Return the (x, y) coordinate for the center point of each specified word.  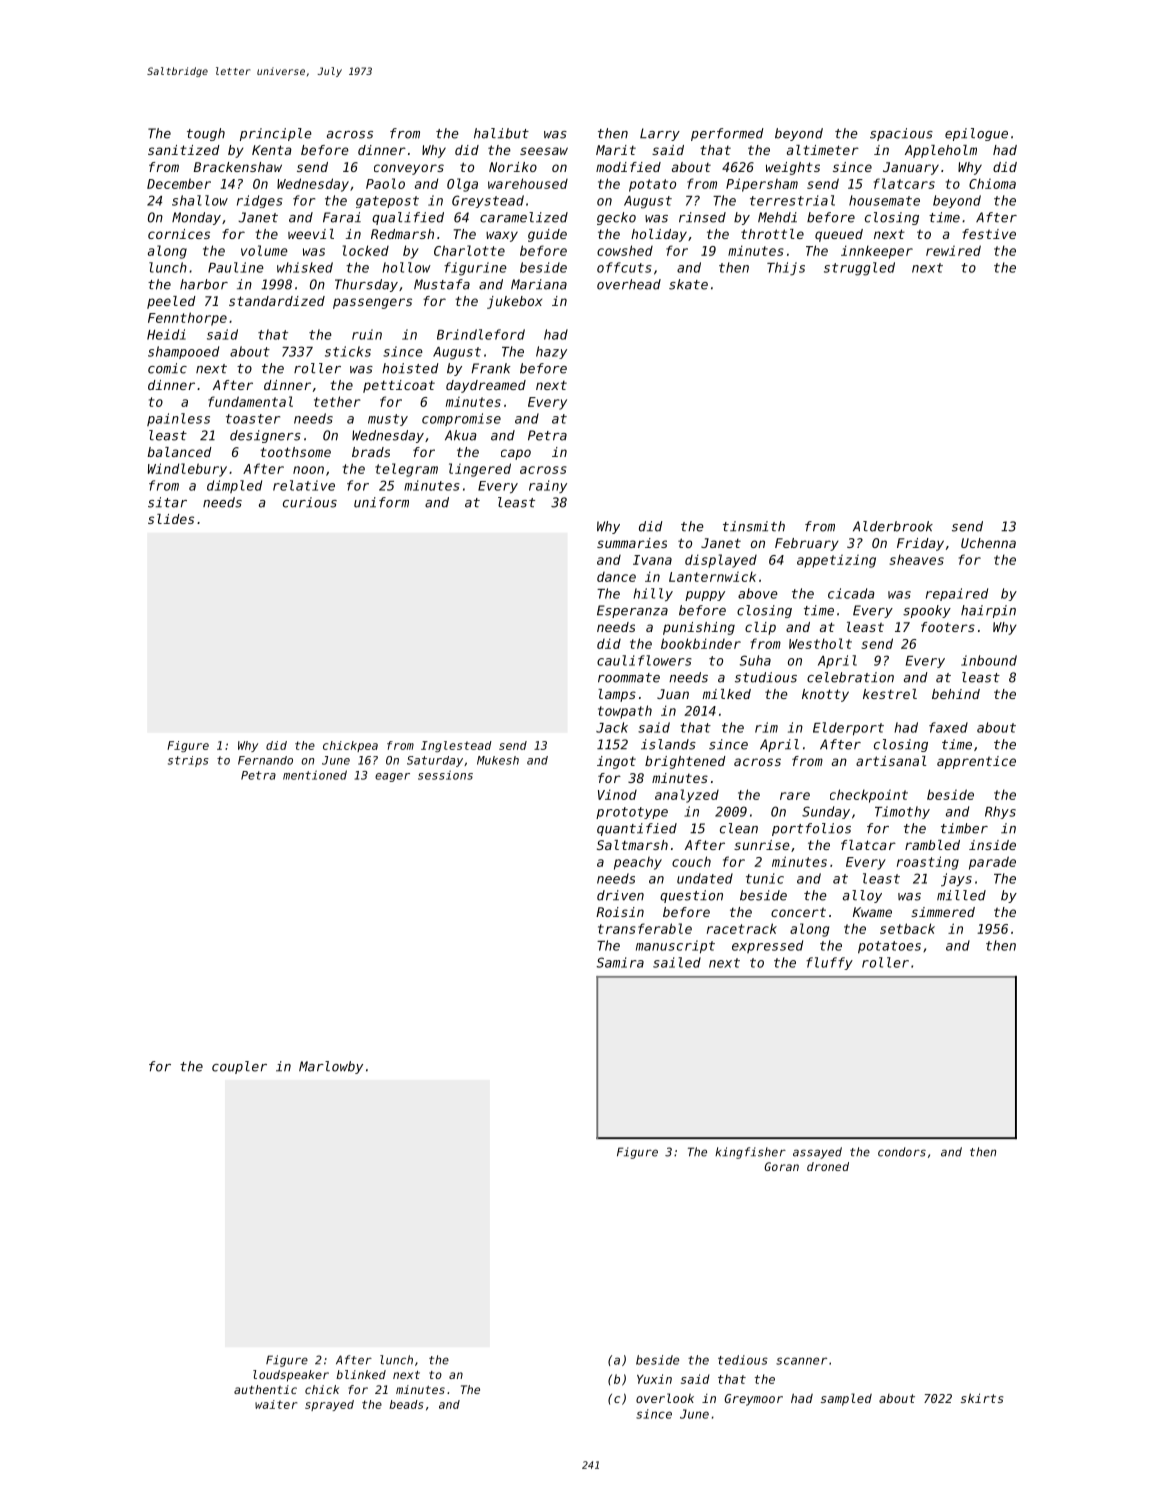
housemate (884, 200)
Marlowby (331, 1067)
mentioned (315, 775)
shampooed (183, 352)
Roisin (620, 912)
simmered (943, 912)
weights (793, 168)
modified (628, 167)
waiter (276, 1404)
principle (276, 134)
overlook (665, 1398)
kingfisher (750, 1153)
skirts (982, 1398)
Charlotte (469, 250)
